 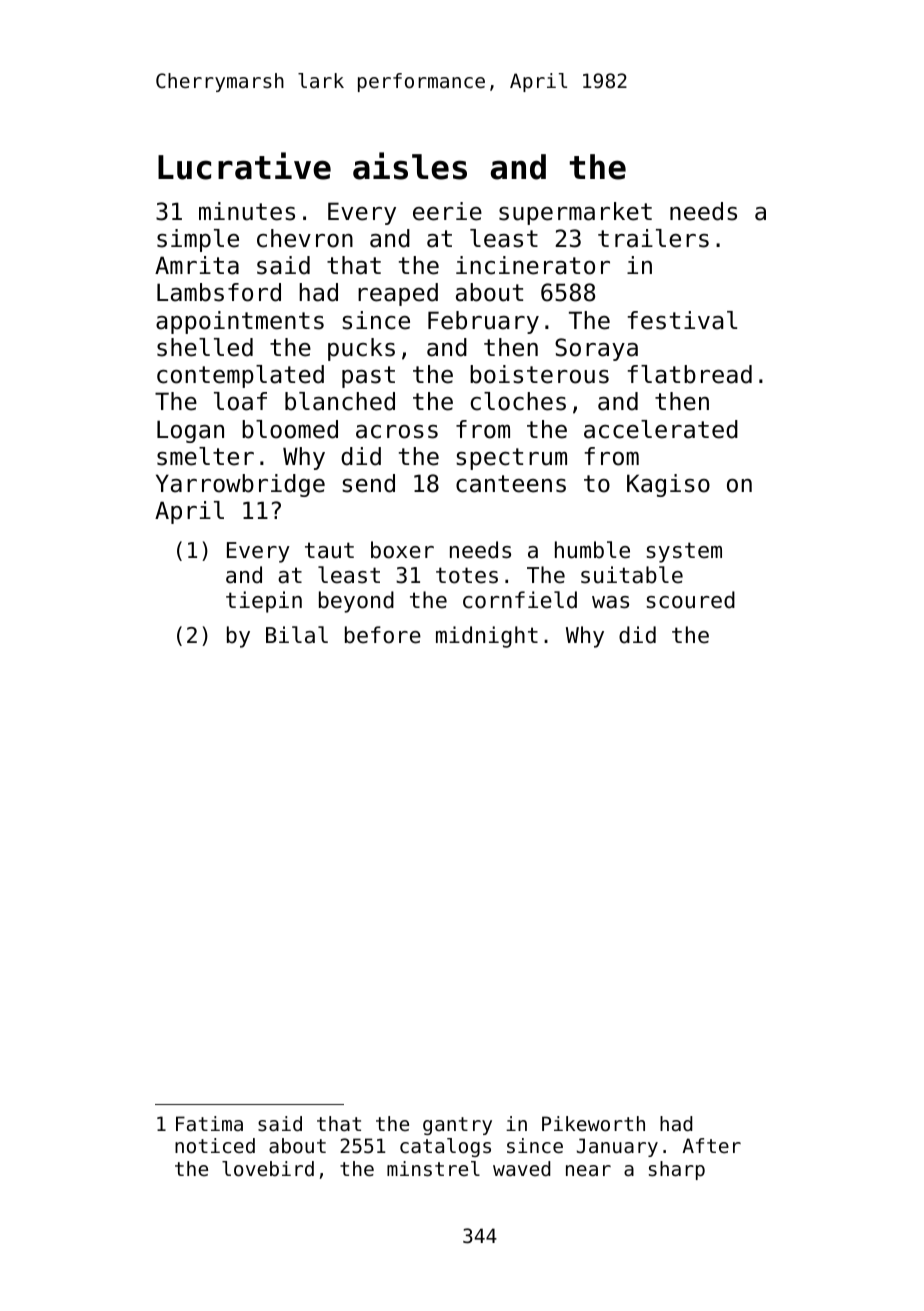 I want to click on accelerated, so click(x=661, y=429).
